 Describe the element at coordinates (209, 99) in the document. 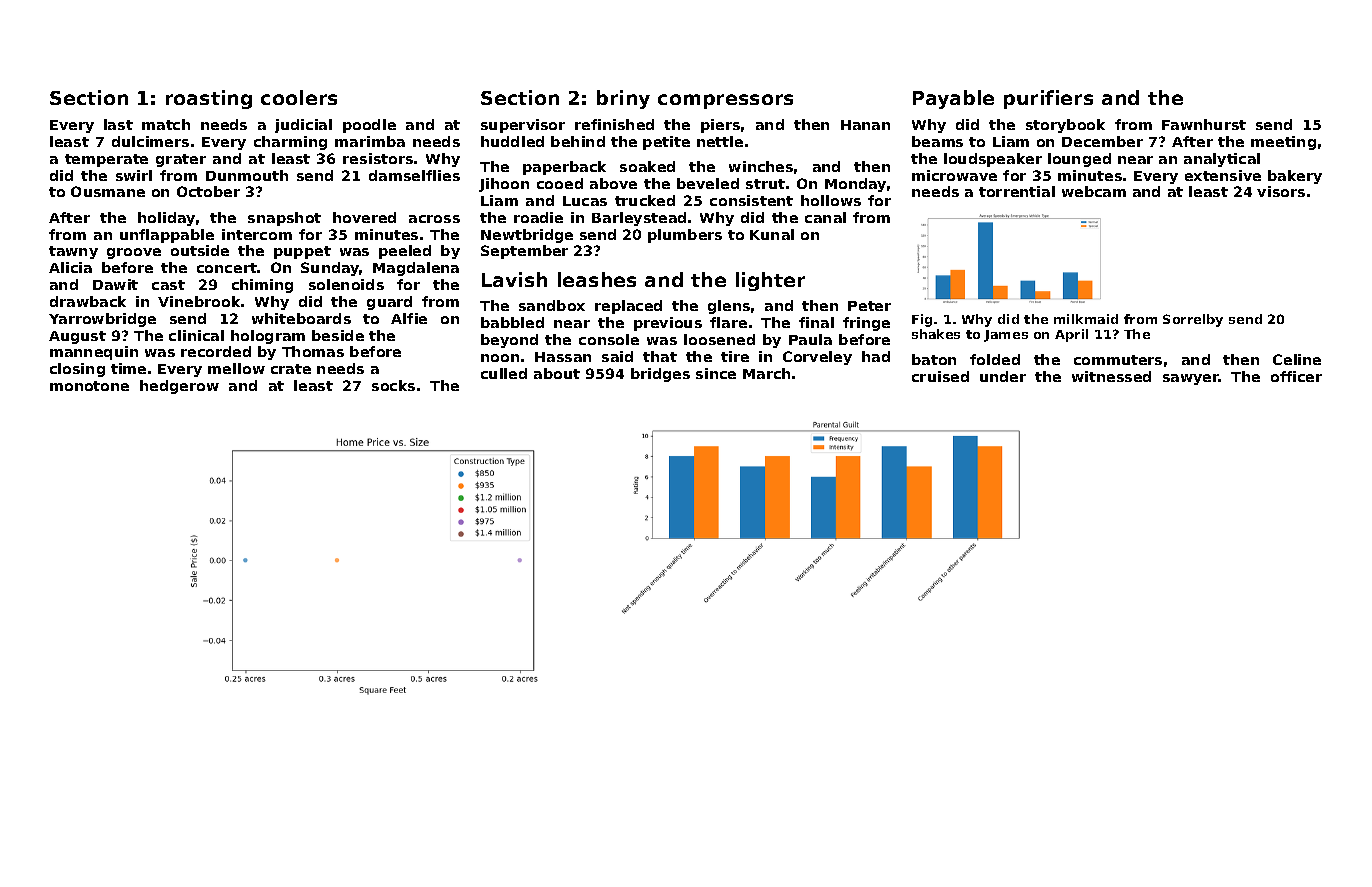

I see `roasting` at that location.
